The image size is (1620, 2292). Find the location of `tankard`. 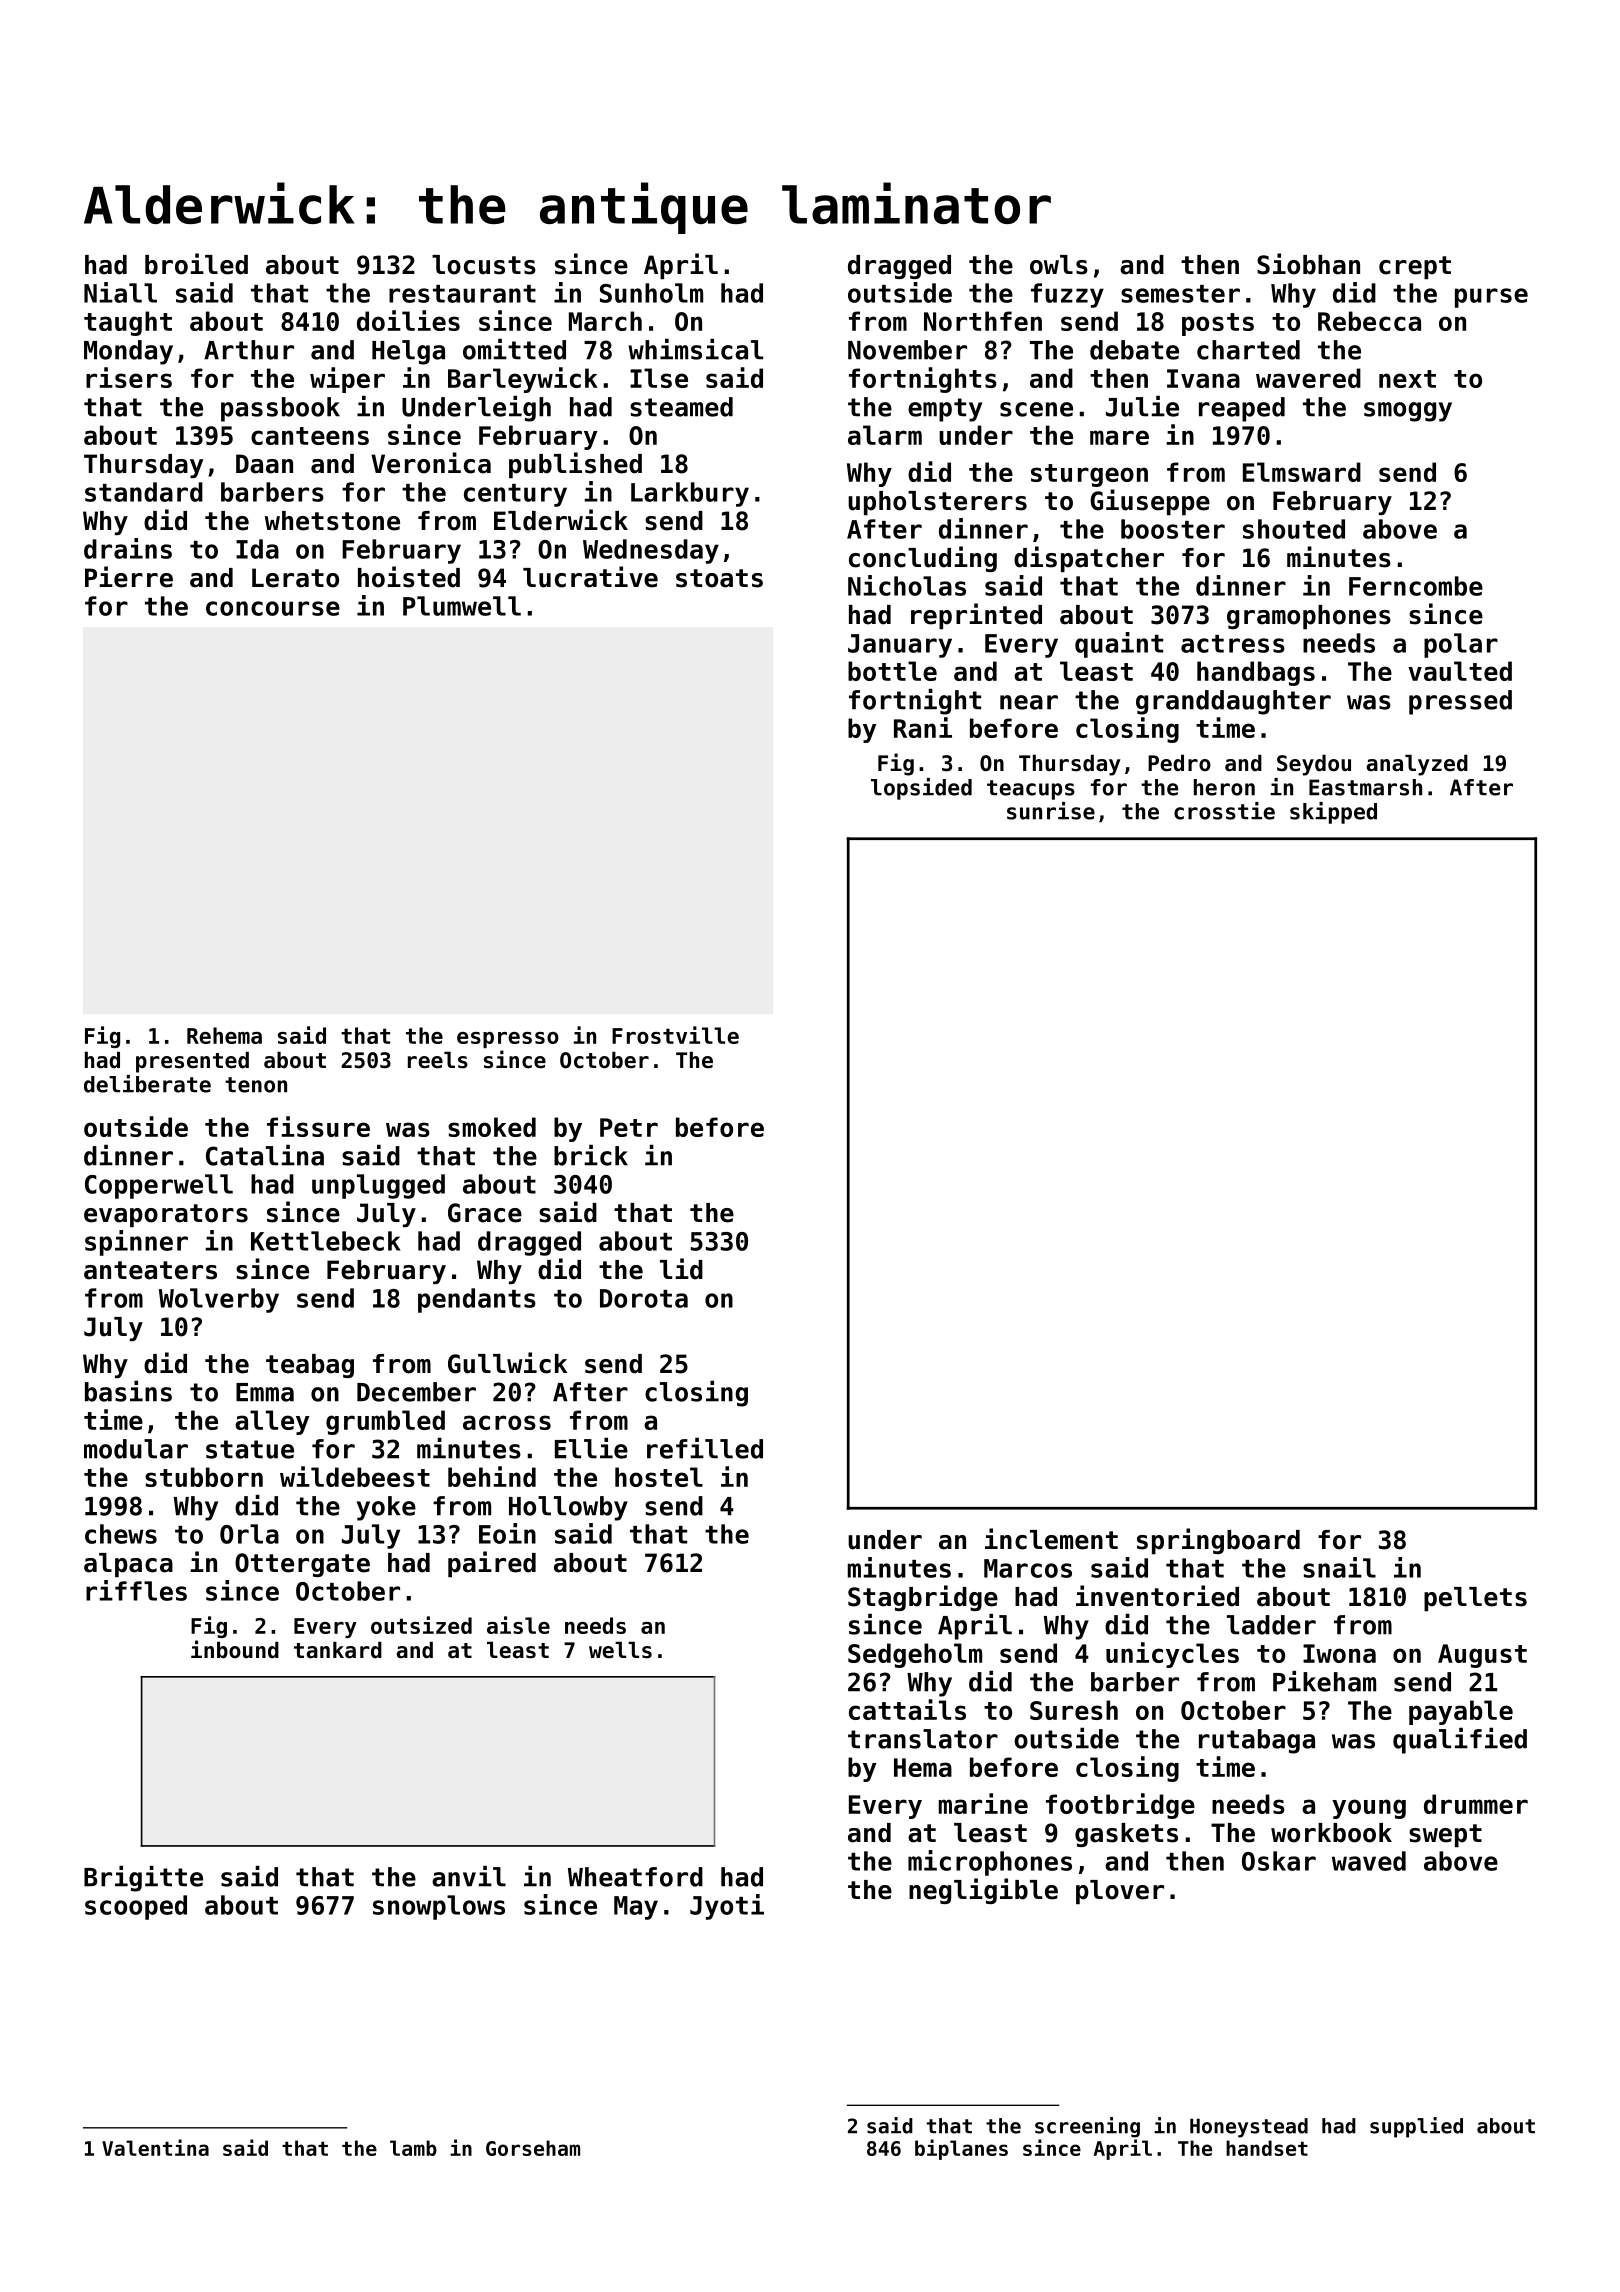

tankard is located at coordinates (338, 1650).
